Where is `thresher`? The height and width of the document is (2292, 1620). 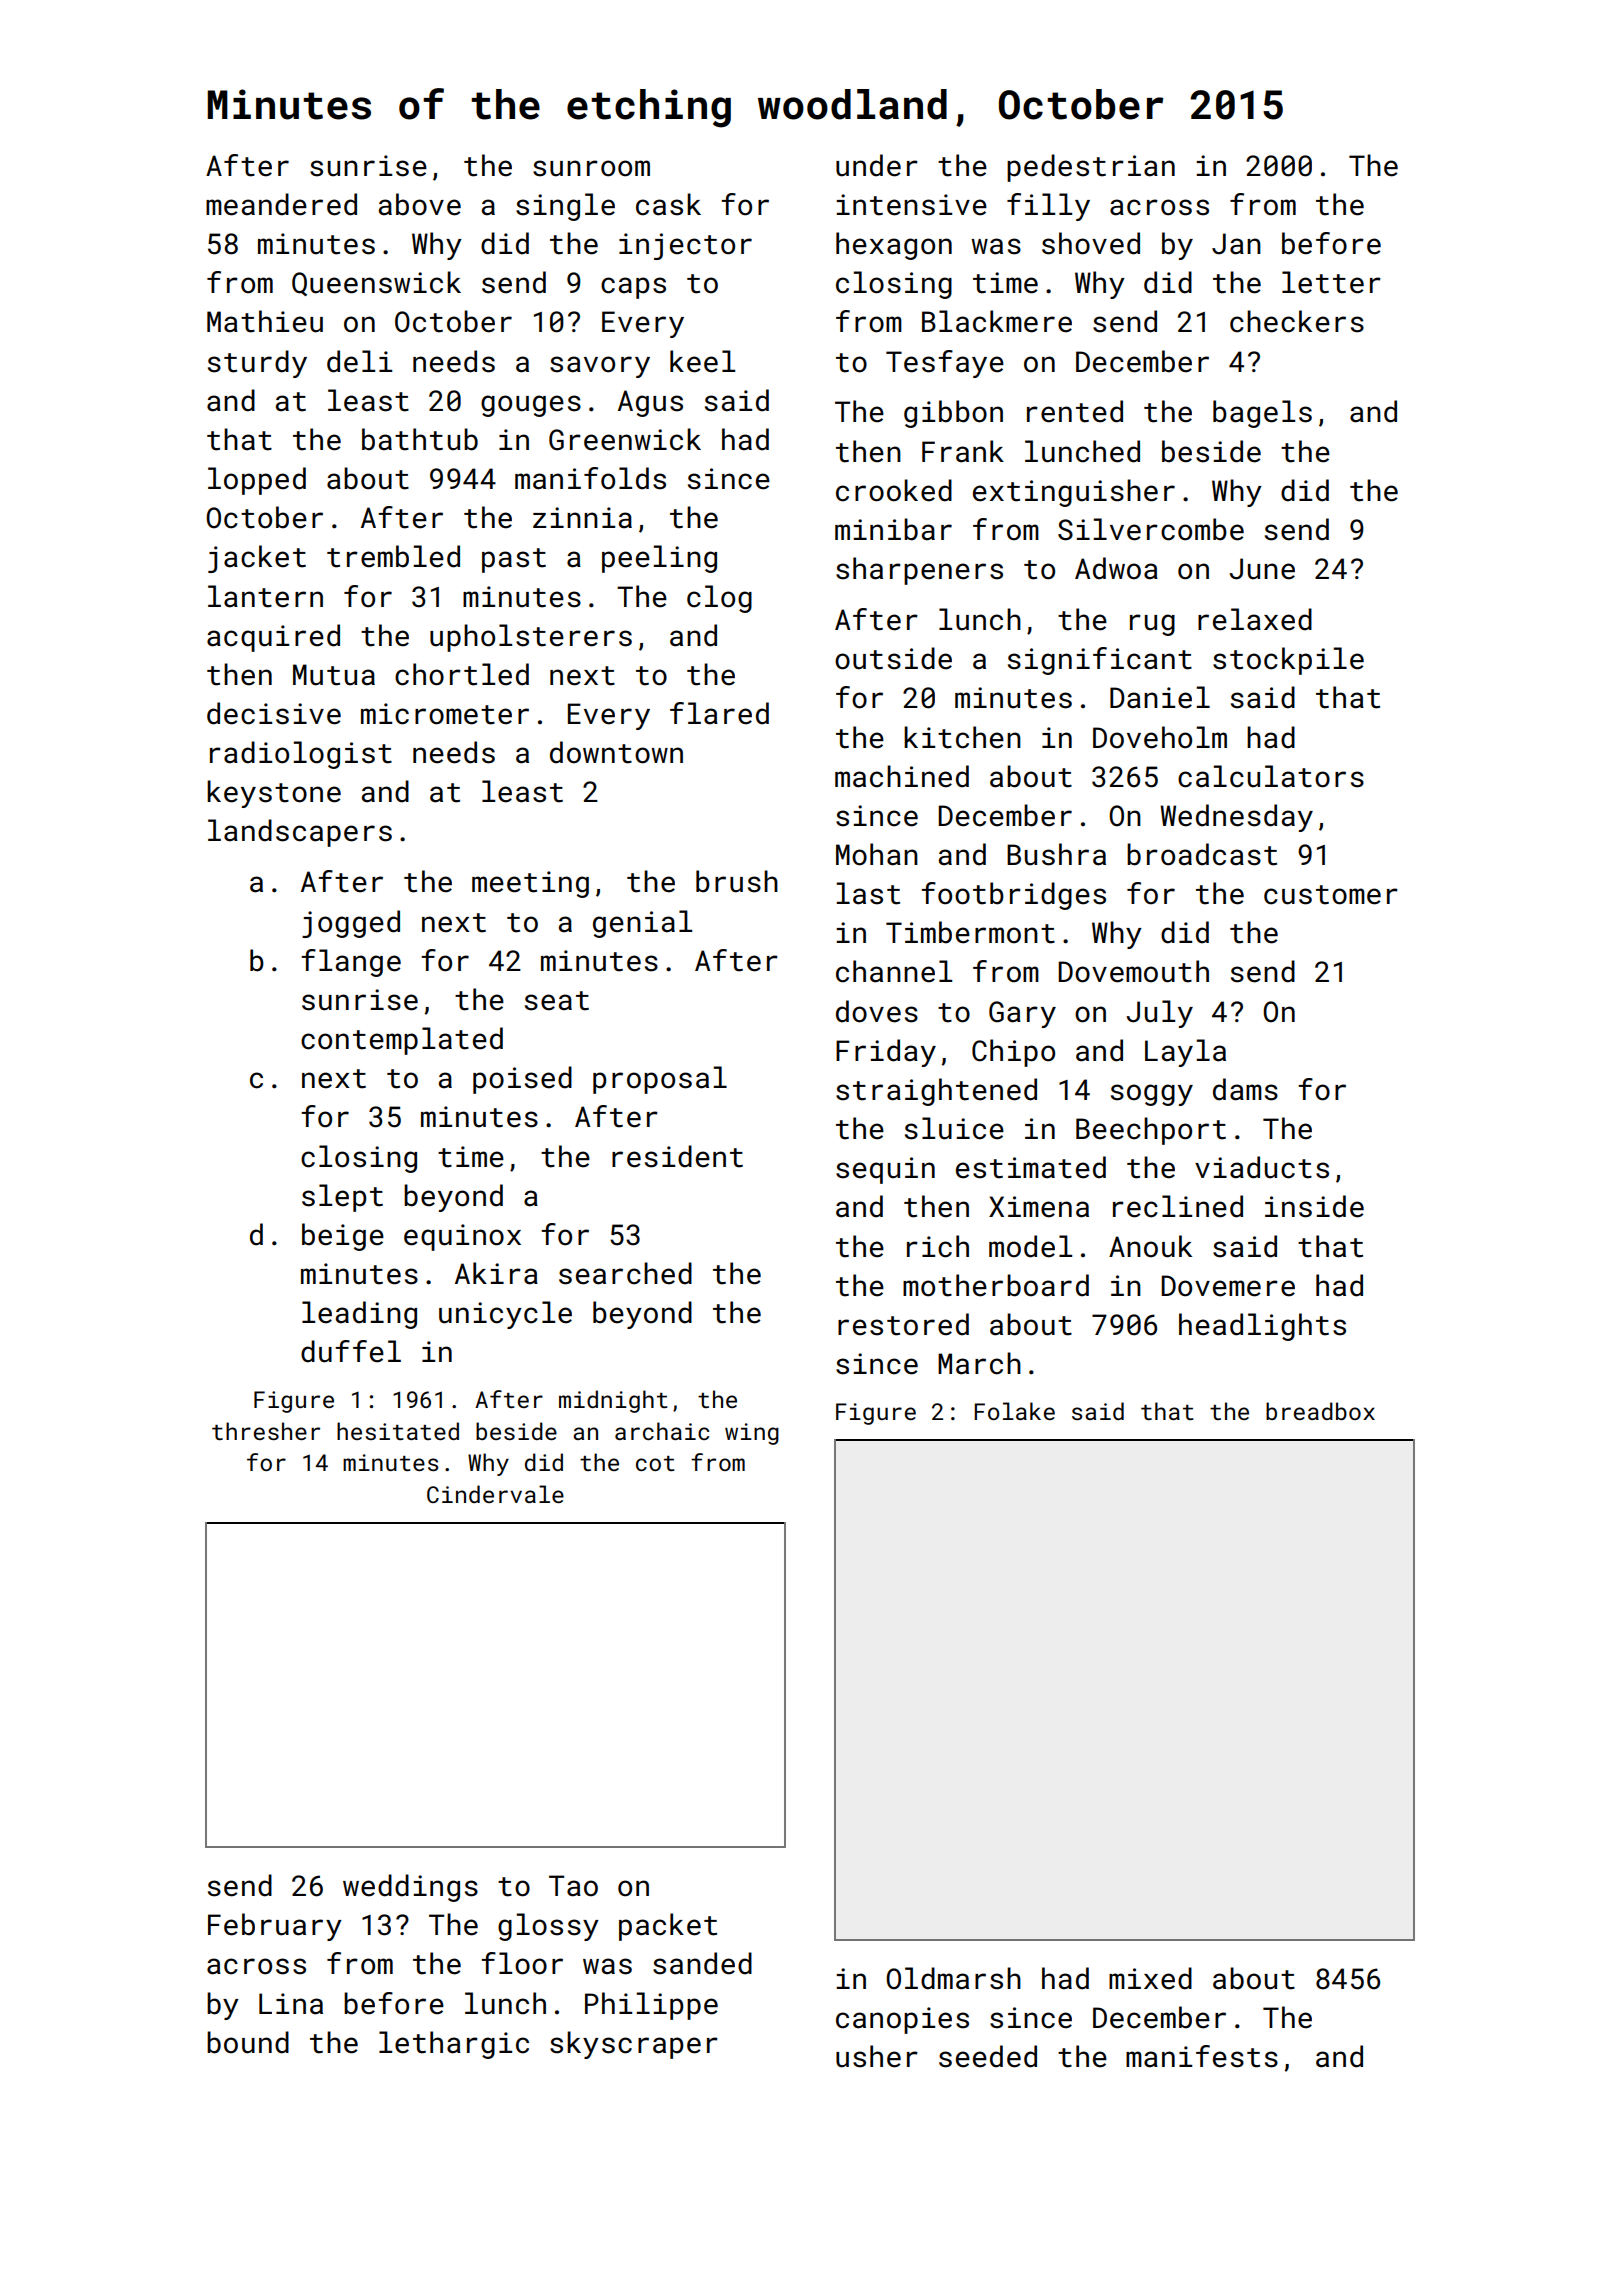 thresher is located at coordinates (266, 1431).
